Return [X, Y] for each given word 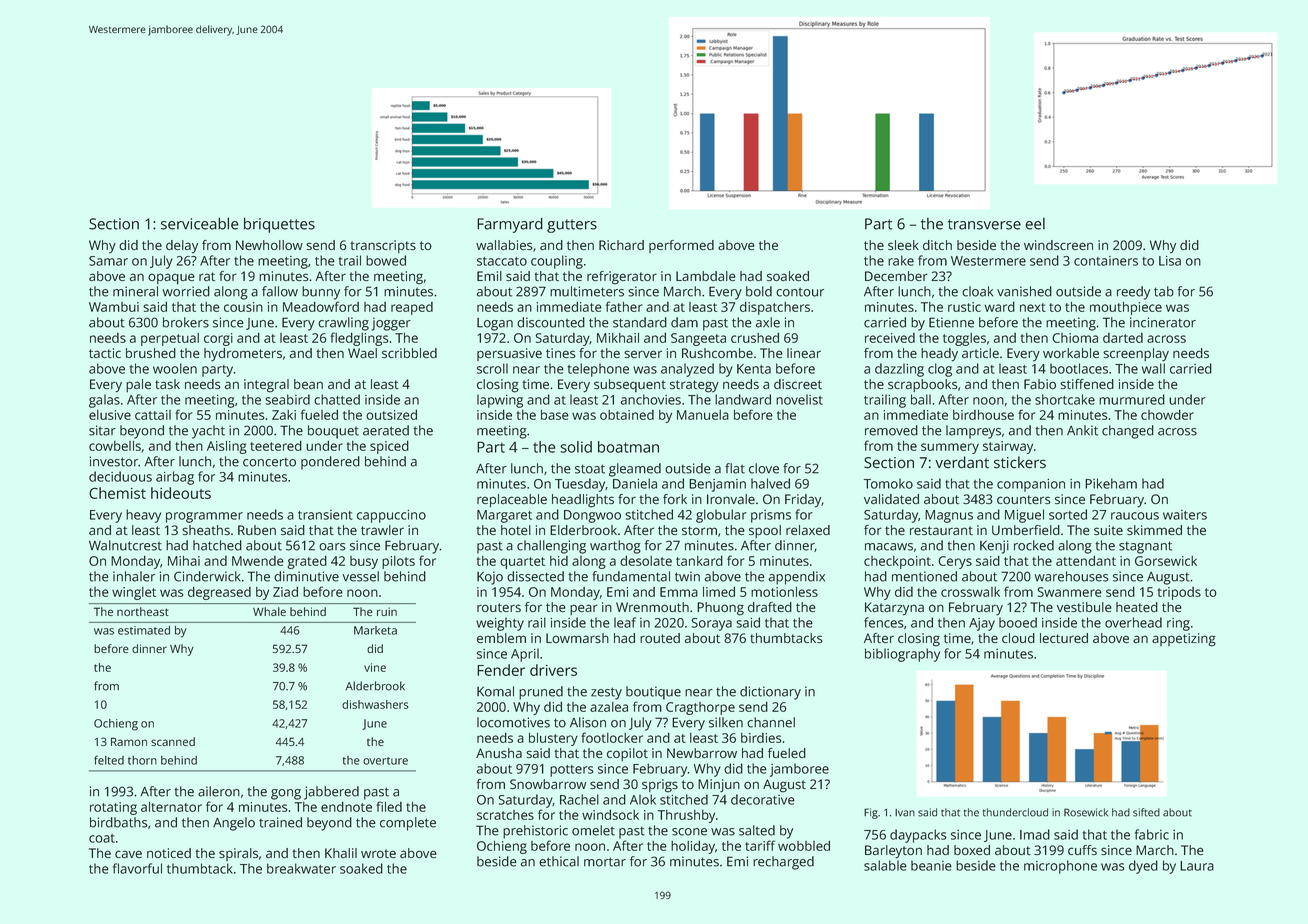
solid [576, 447]
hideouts [181, 493]
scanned [173, 741]
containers [1106, 261]
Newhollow [269, 245]
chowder [1167, 414]
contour [800, 292]
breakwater [301, 868]
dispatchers [775, 308]
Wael [362, 353]
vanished [1024, 291]
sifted [1146, 812]
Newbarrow [702, 753]
